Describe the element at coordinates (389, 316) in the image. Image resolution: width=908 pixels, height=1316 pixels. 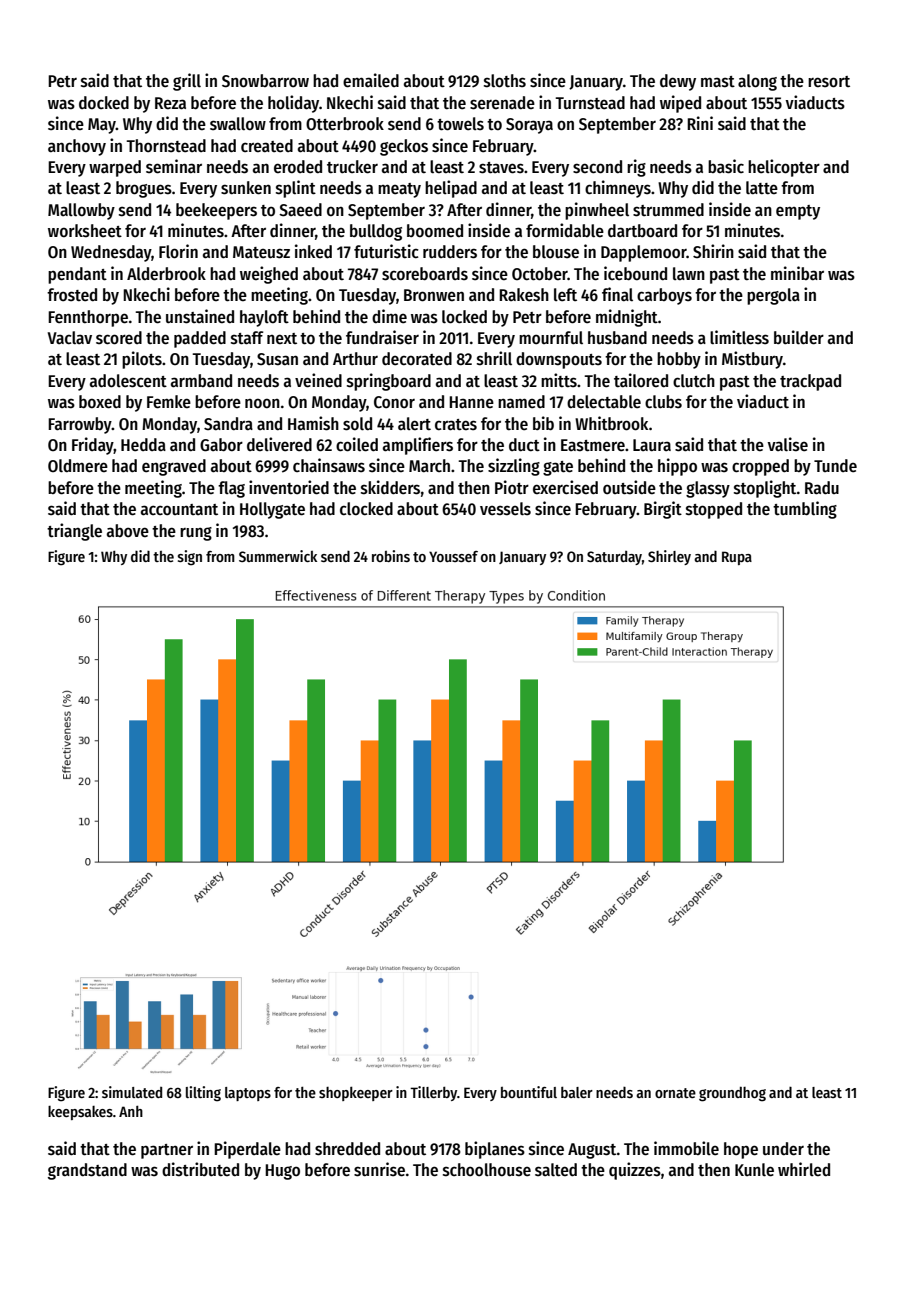
I see `dime` at that location.
